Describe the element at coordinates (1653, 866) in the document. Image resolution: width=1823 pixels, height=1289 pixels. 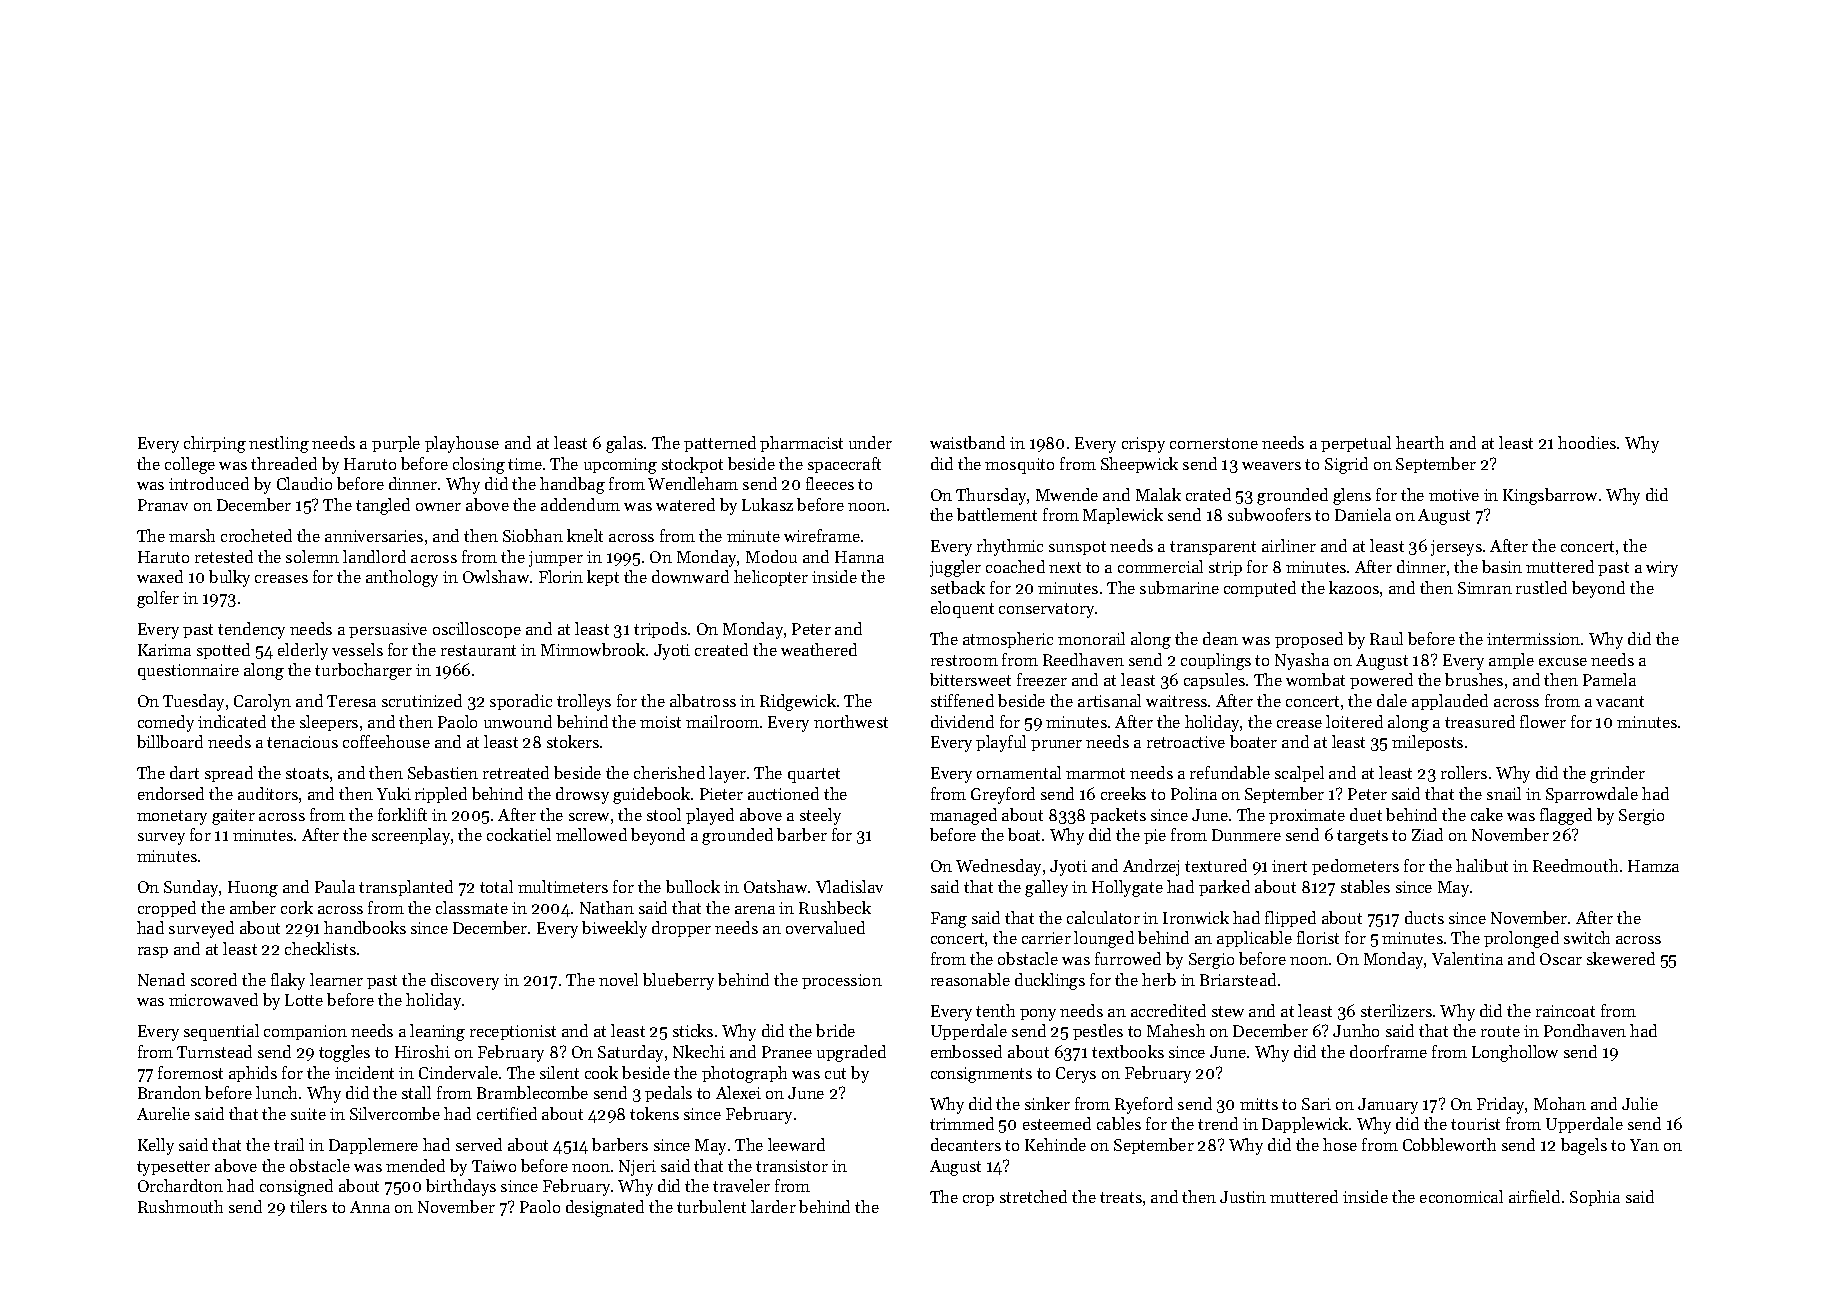
I see `Hamza` at that location.
